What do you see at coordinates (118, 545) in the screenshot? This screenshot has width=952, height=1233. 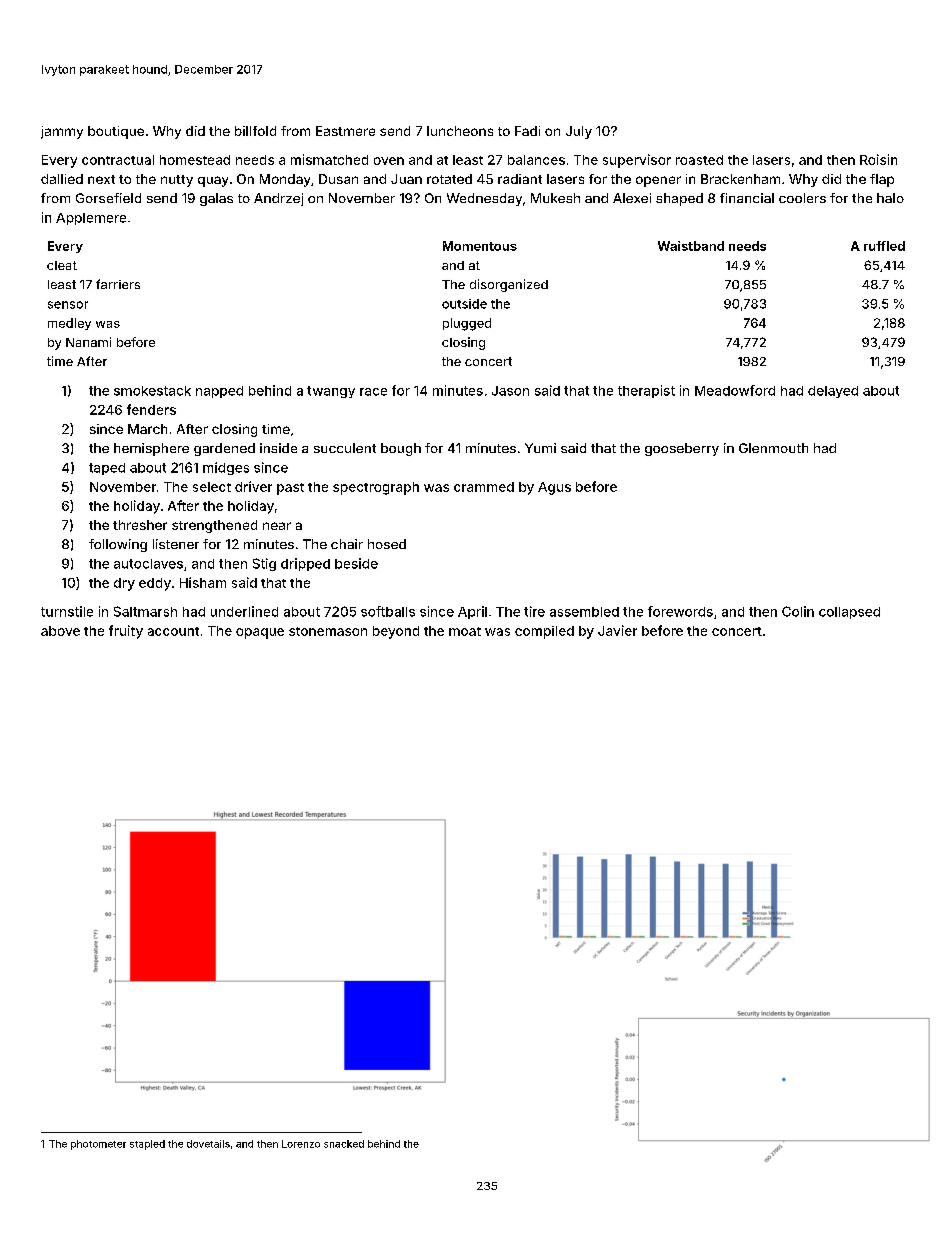 I see `following` at bounding box center [118, 545].
